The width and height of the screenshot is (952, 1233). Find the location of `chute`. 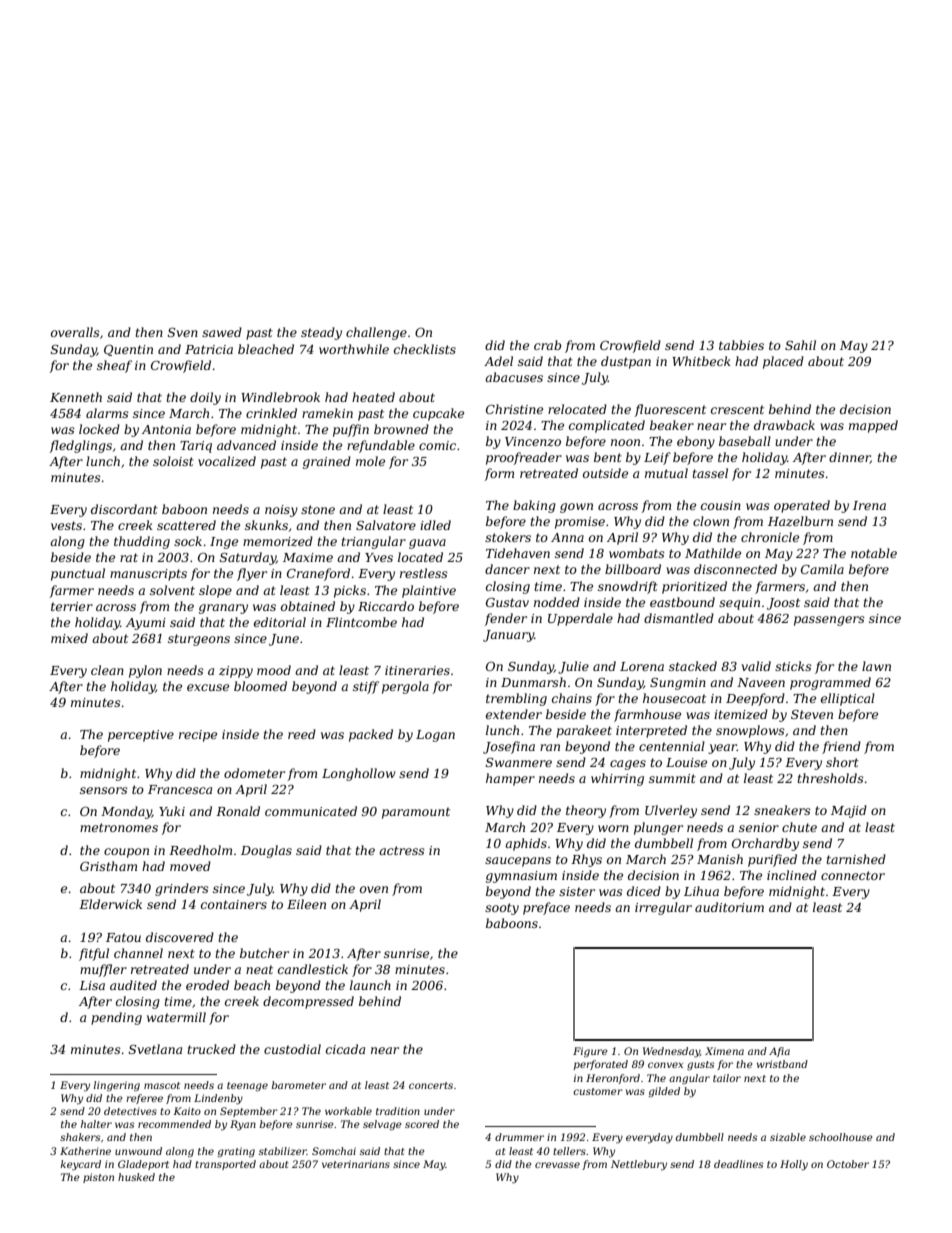

chute is located at coordinates (799, 827).
